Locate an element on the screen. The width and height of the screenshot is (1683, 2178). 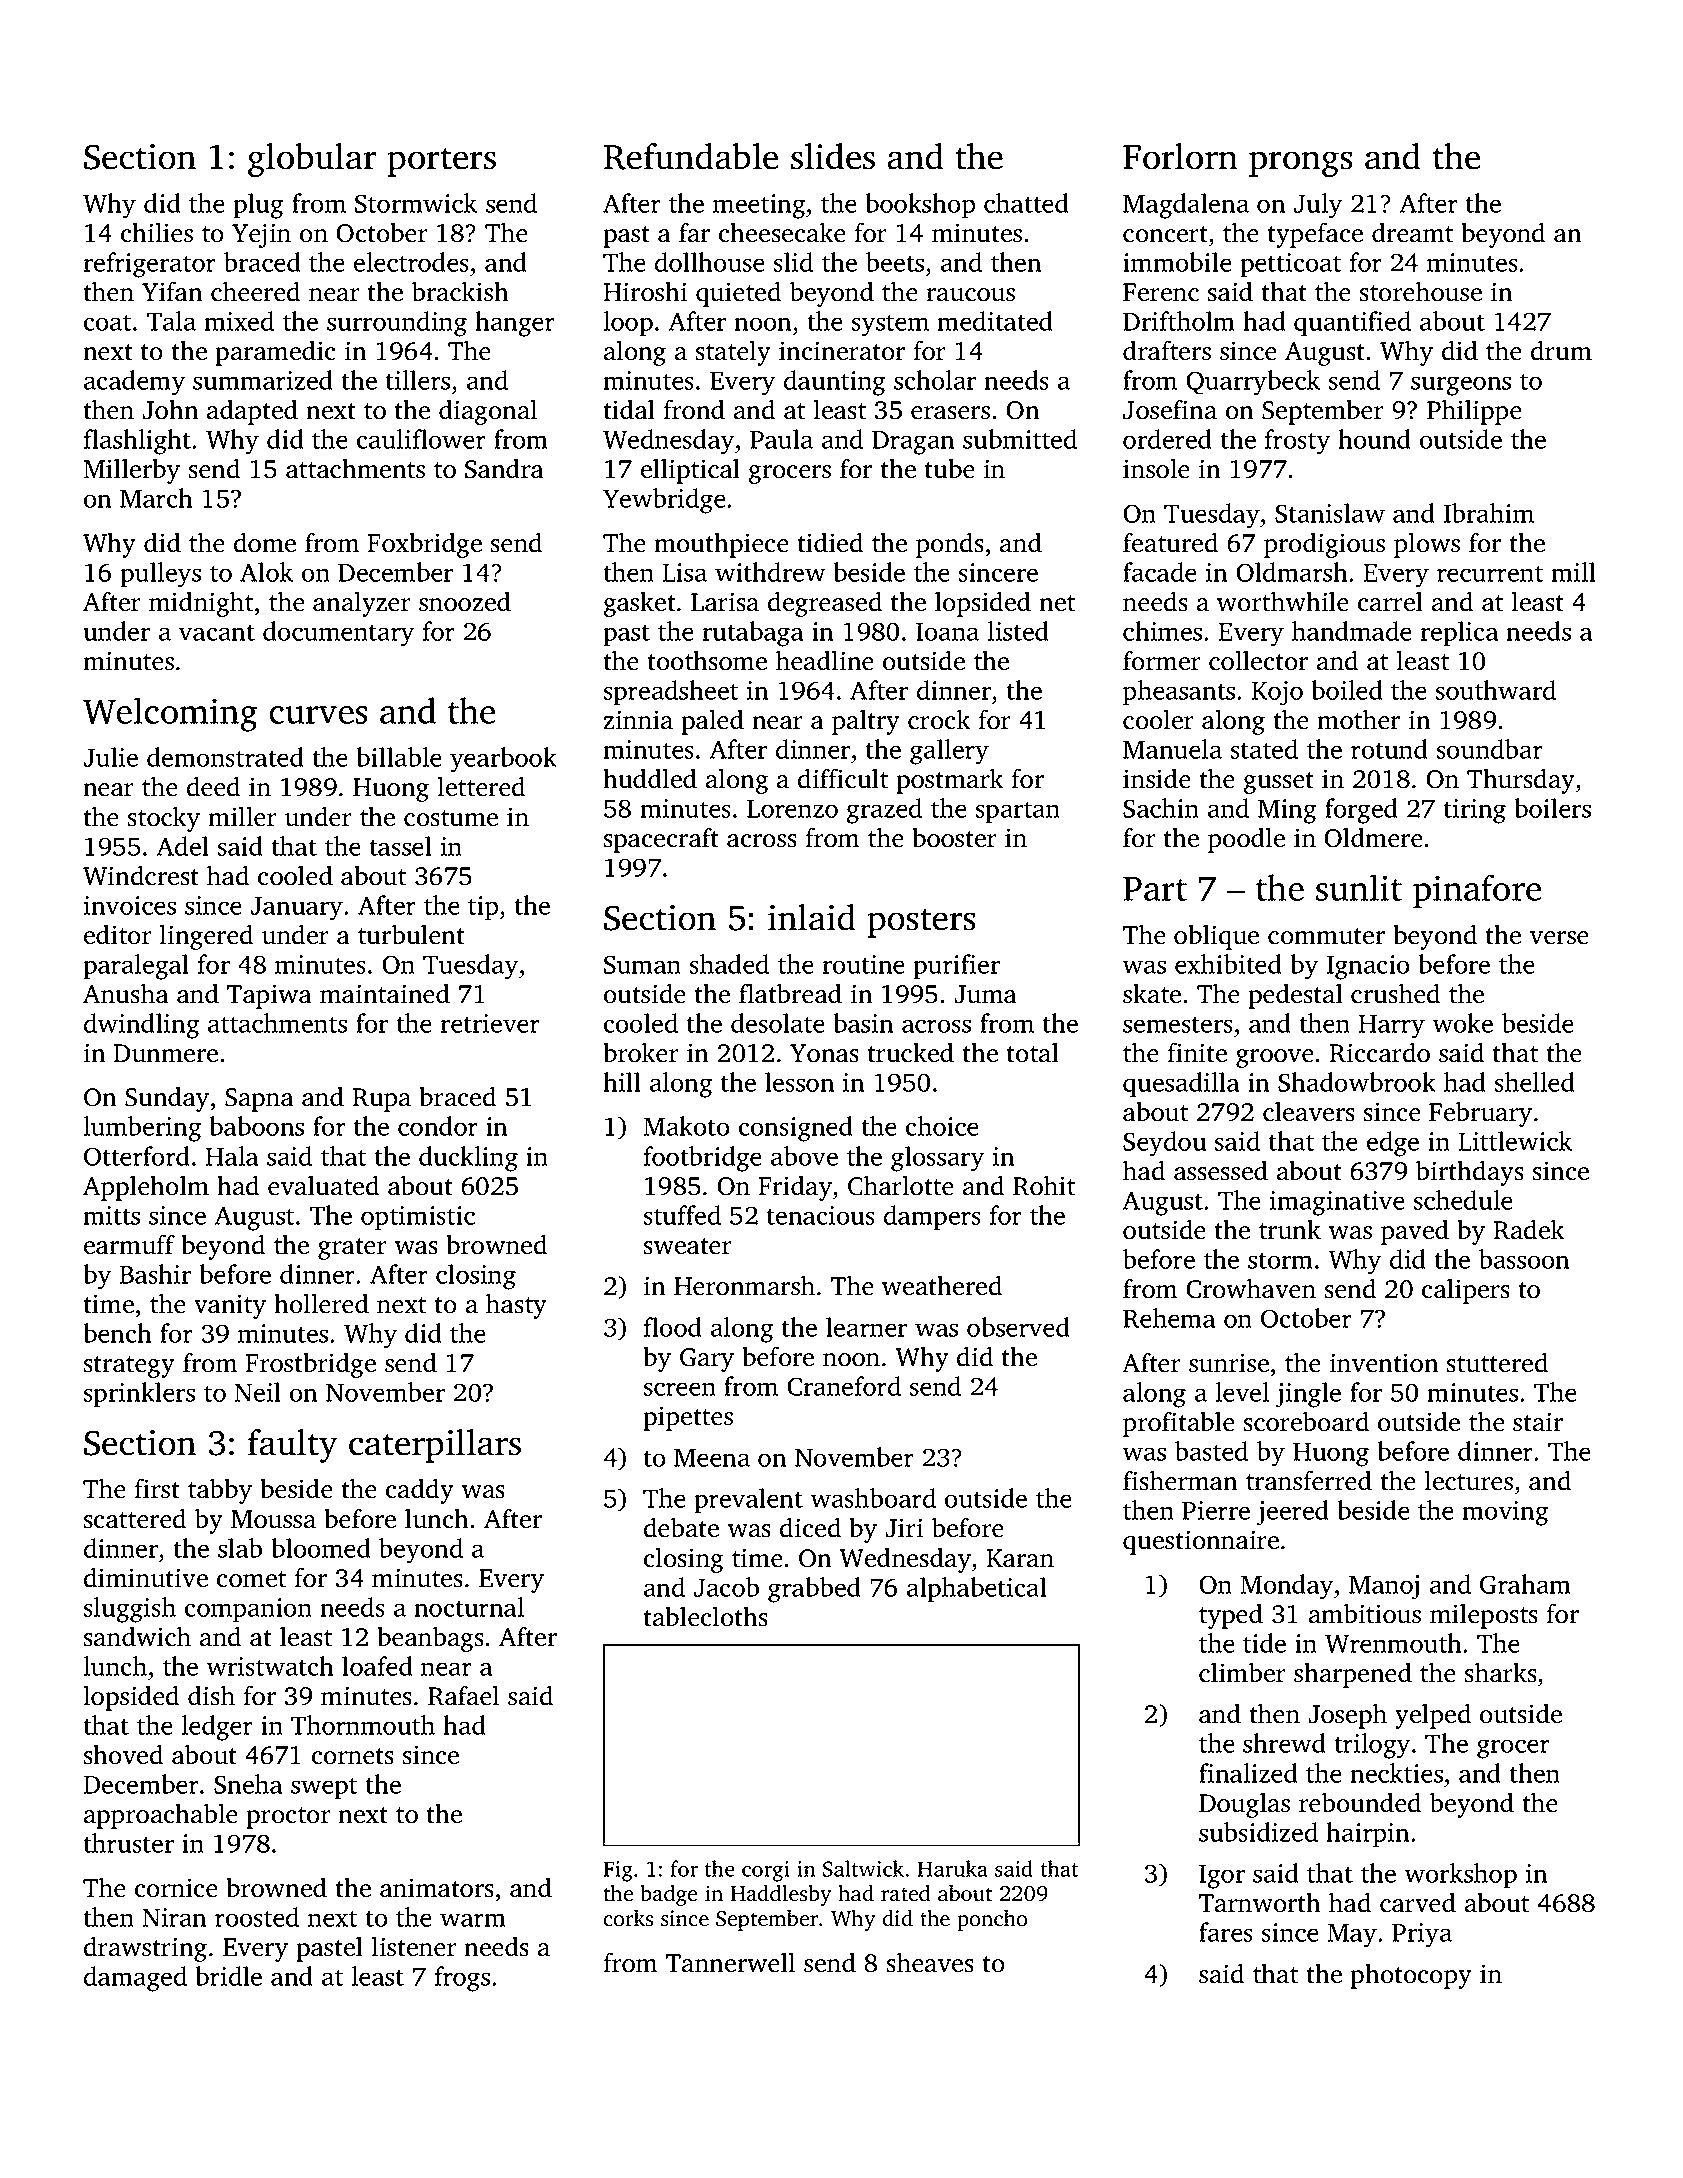
Tannerwell is located at coordinates (730, 1962).
